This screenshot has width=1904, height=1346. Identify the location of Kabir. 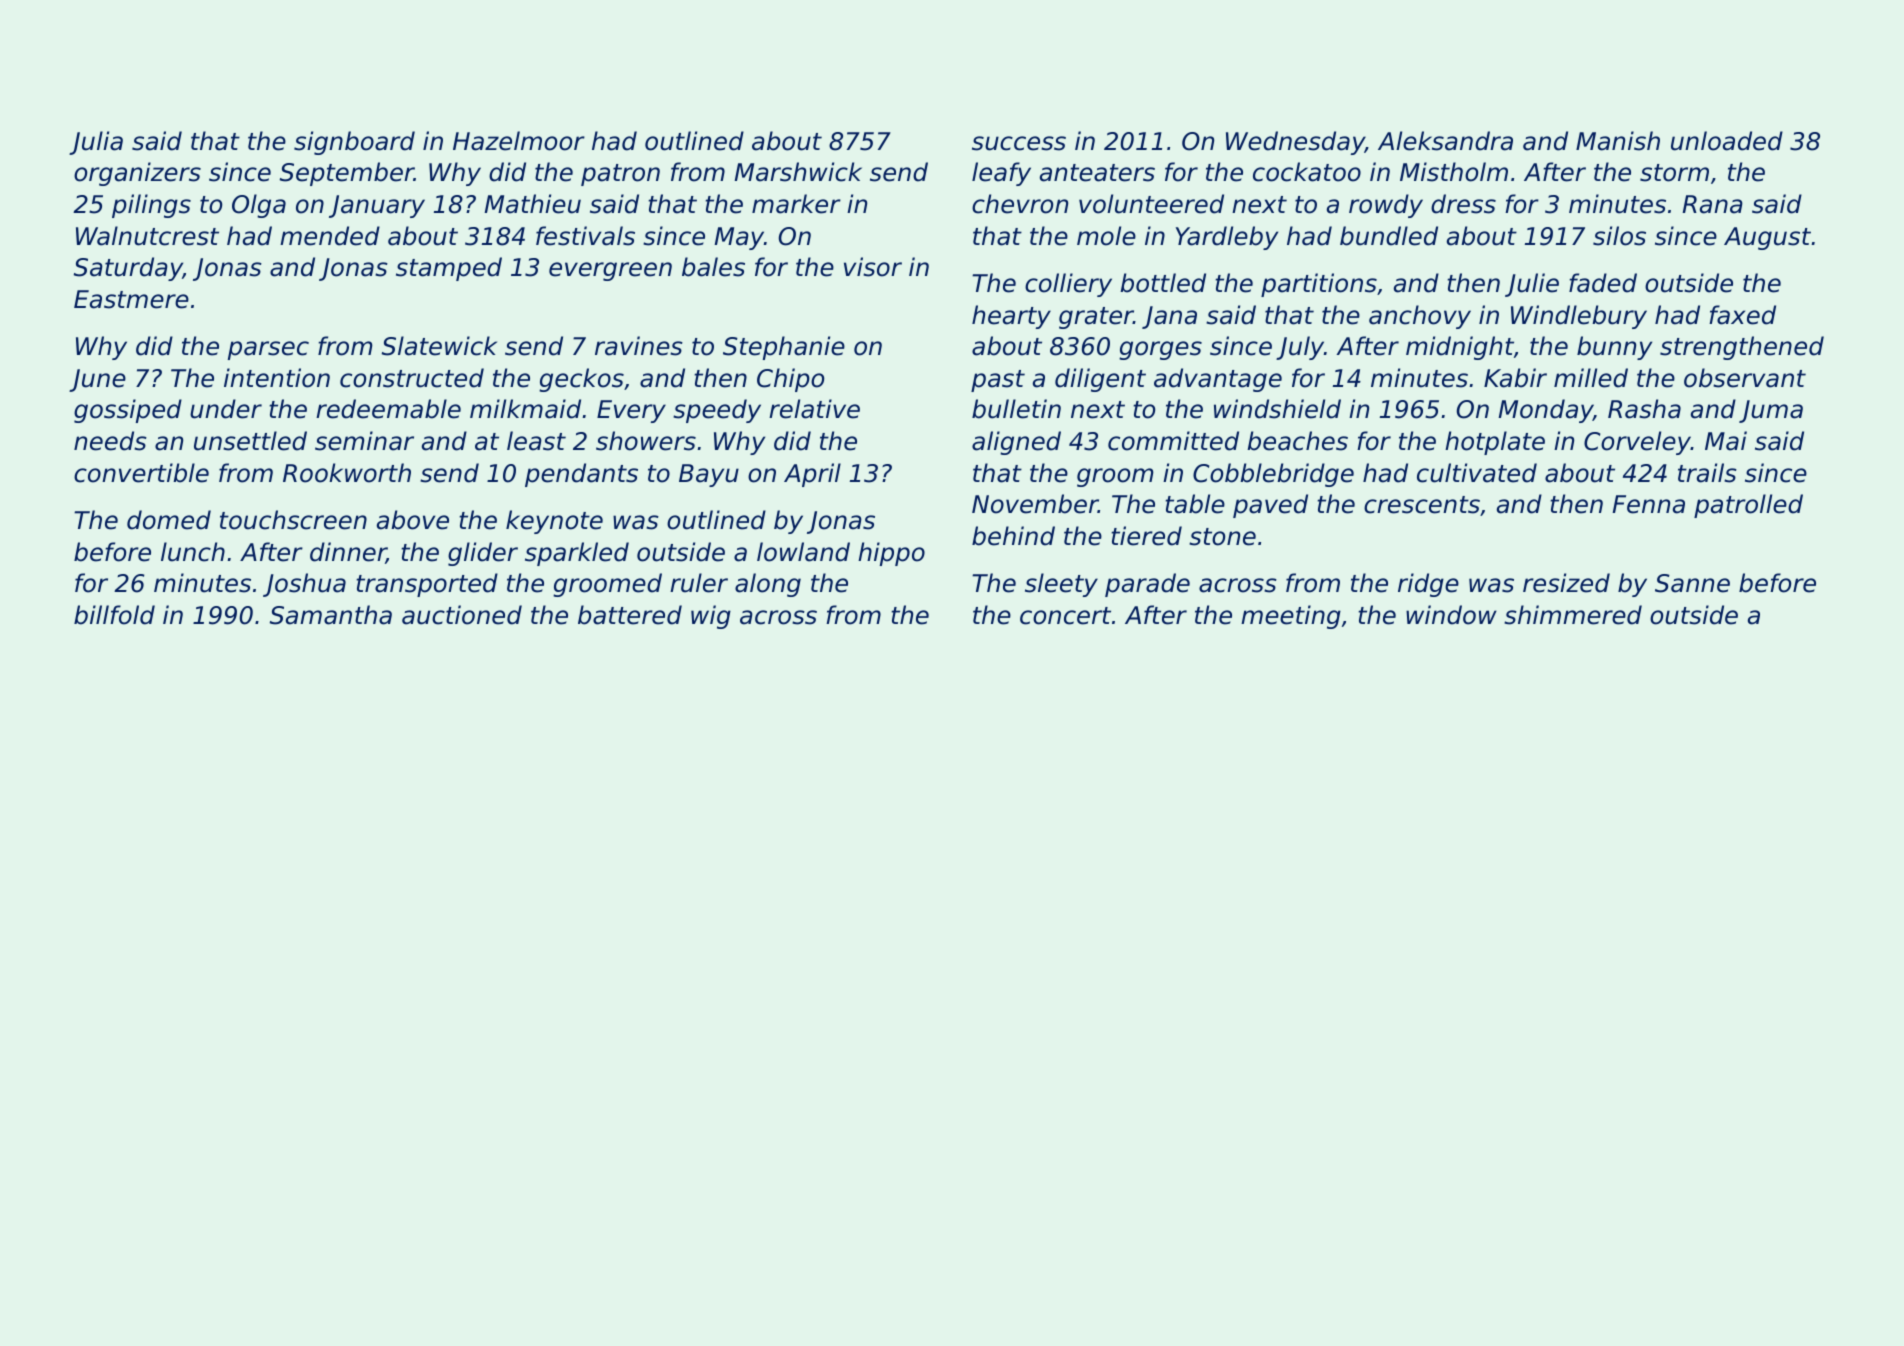
(1515, 378).
